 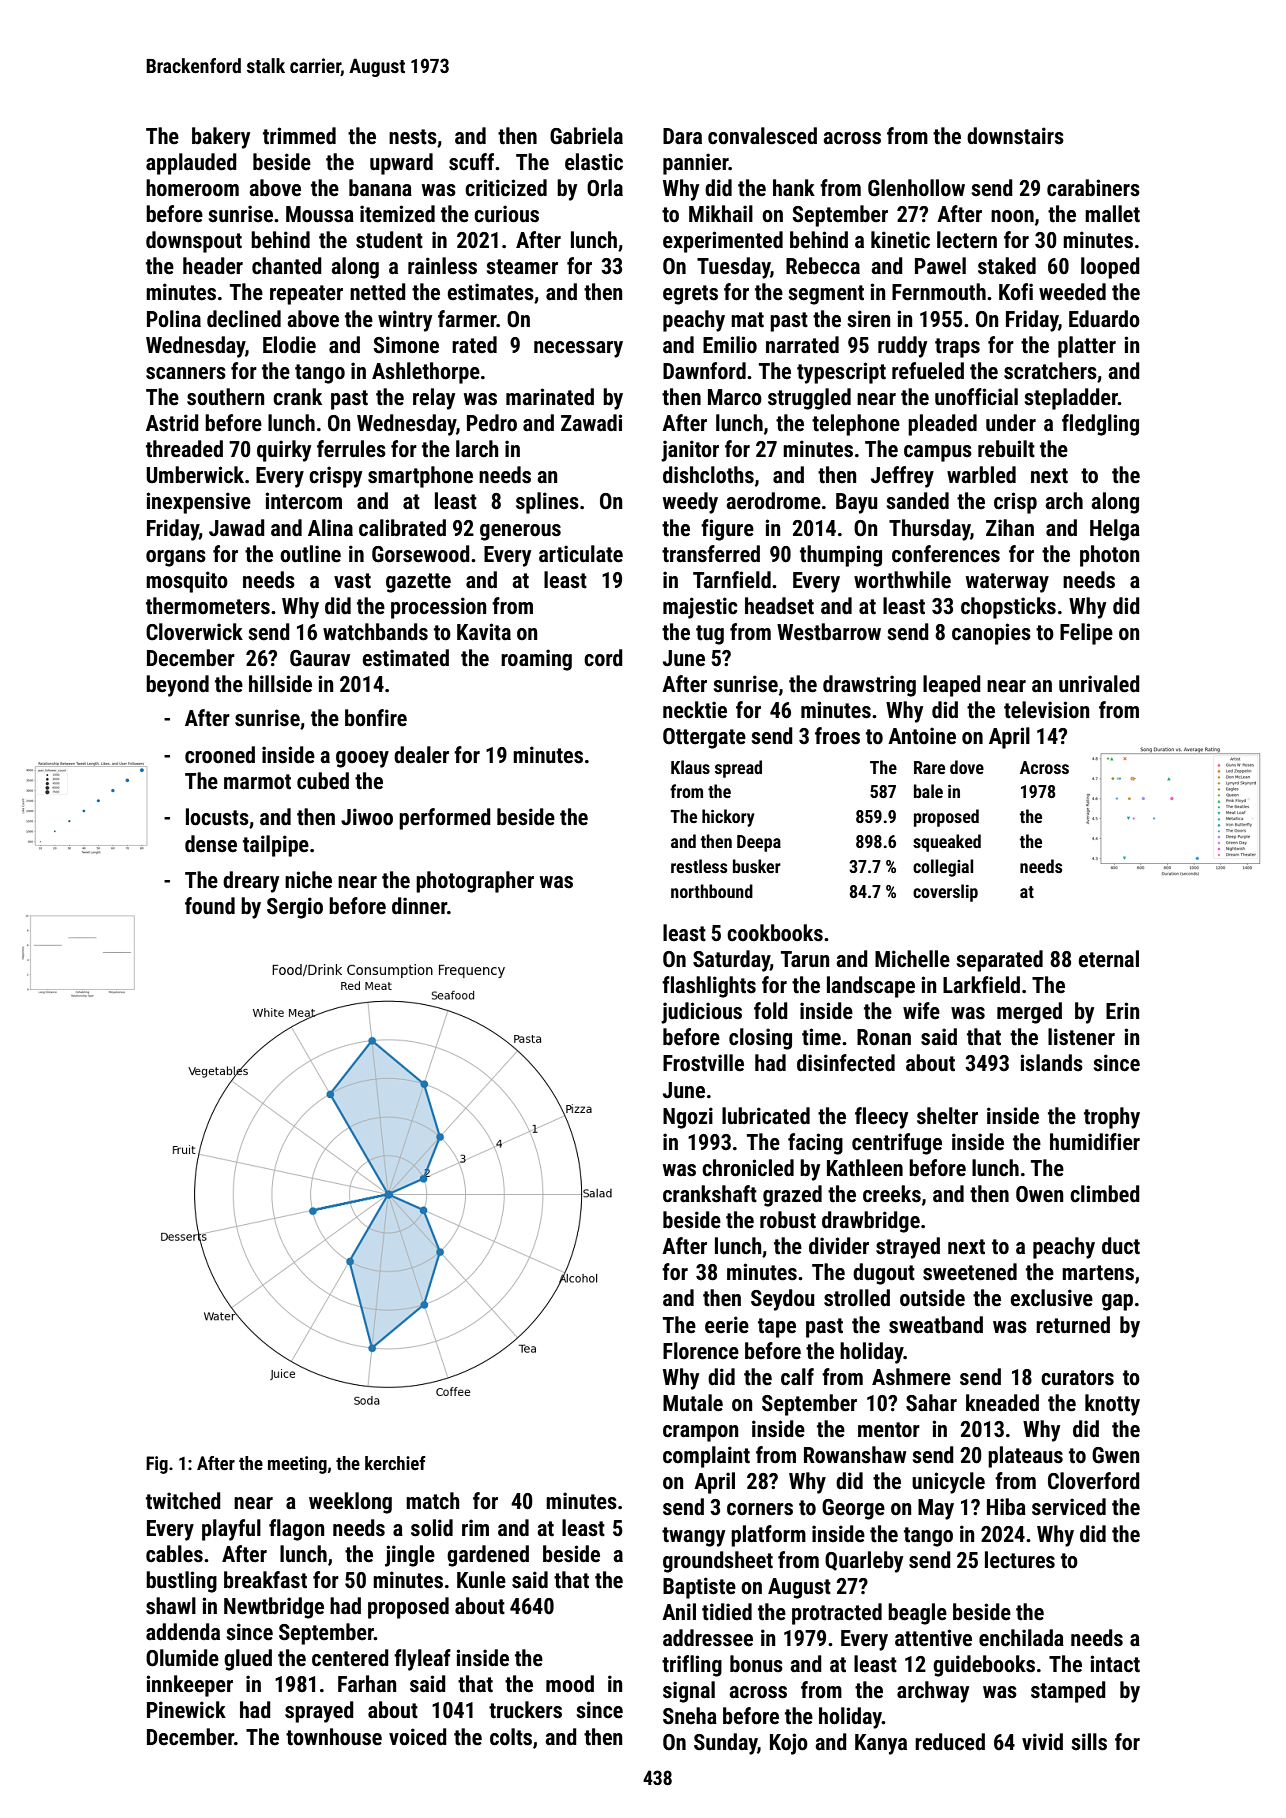 I want to click on applauded, so click(x=191, y=164).
